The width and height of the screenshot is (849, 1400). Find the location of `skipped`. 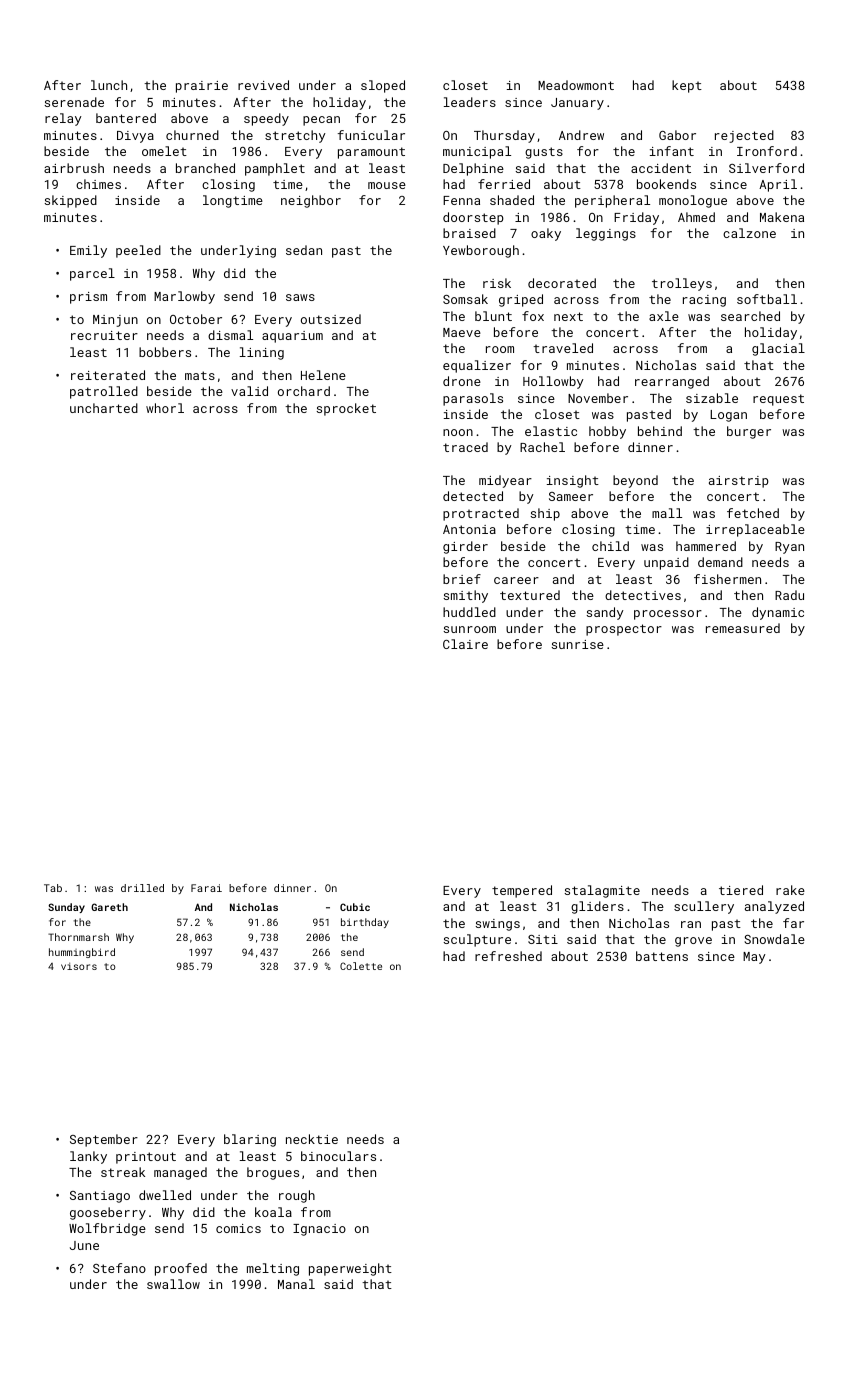

skipped is located at coordinates (71, 201).
